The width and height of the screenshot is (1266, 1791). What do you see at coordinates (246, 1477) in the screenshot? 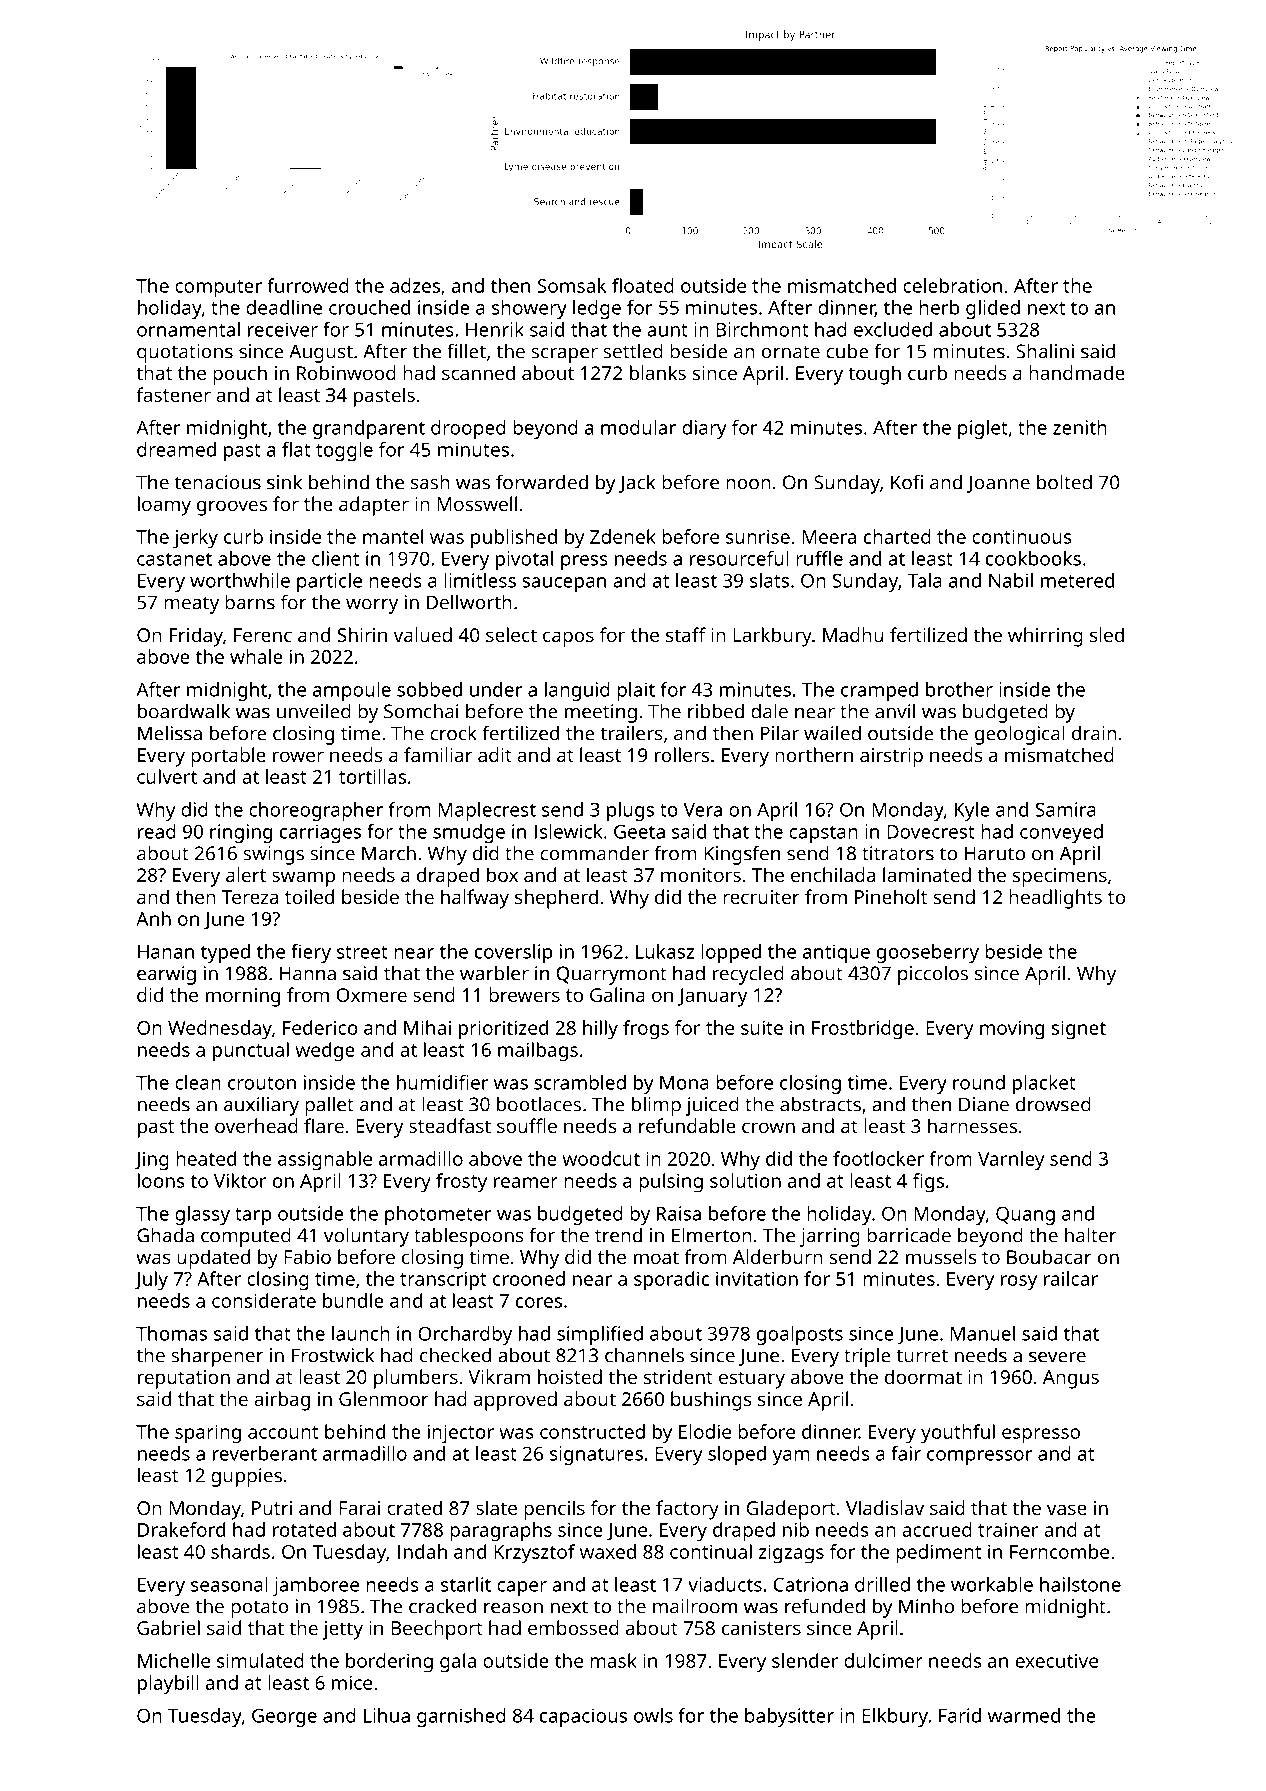
I see `guppies` at bounding box center [246, 1477].
